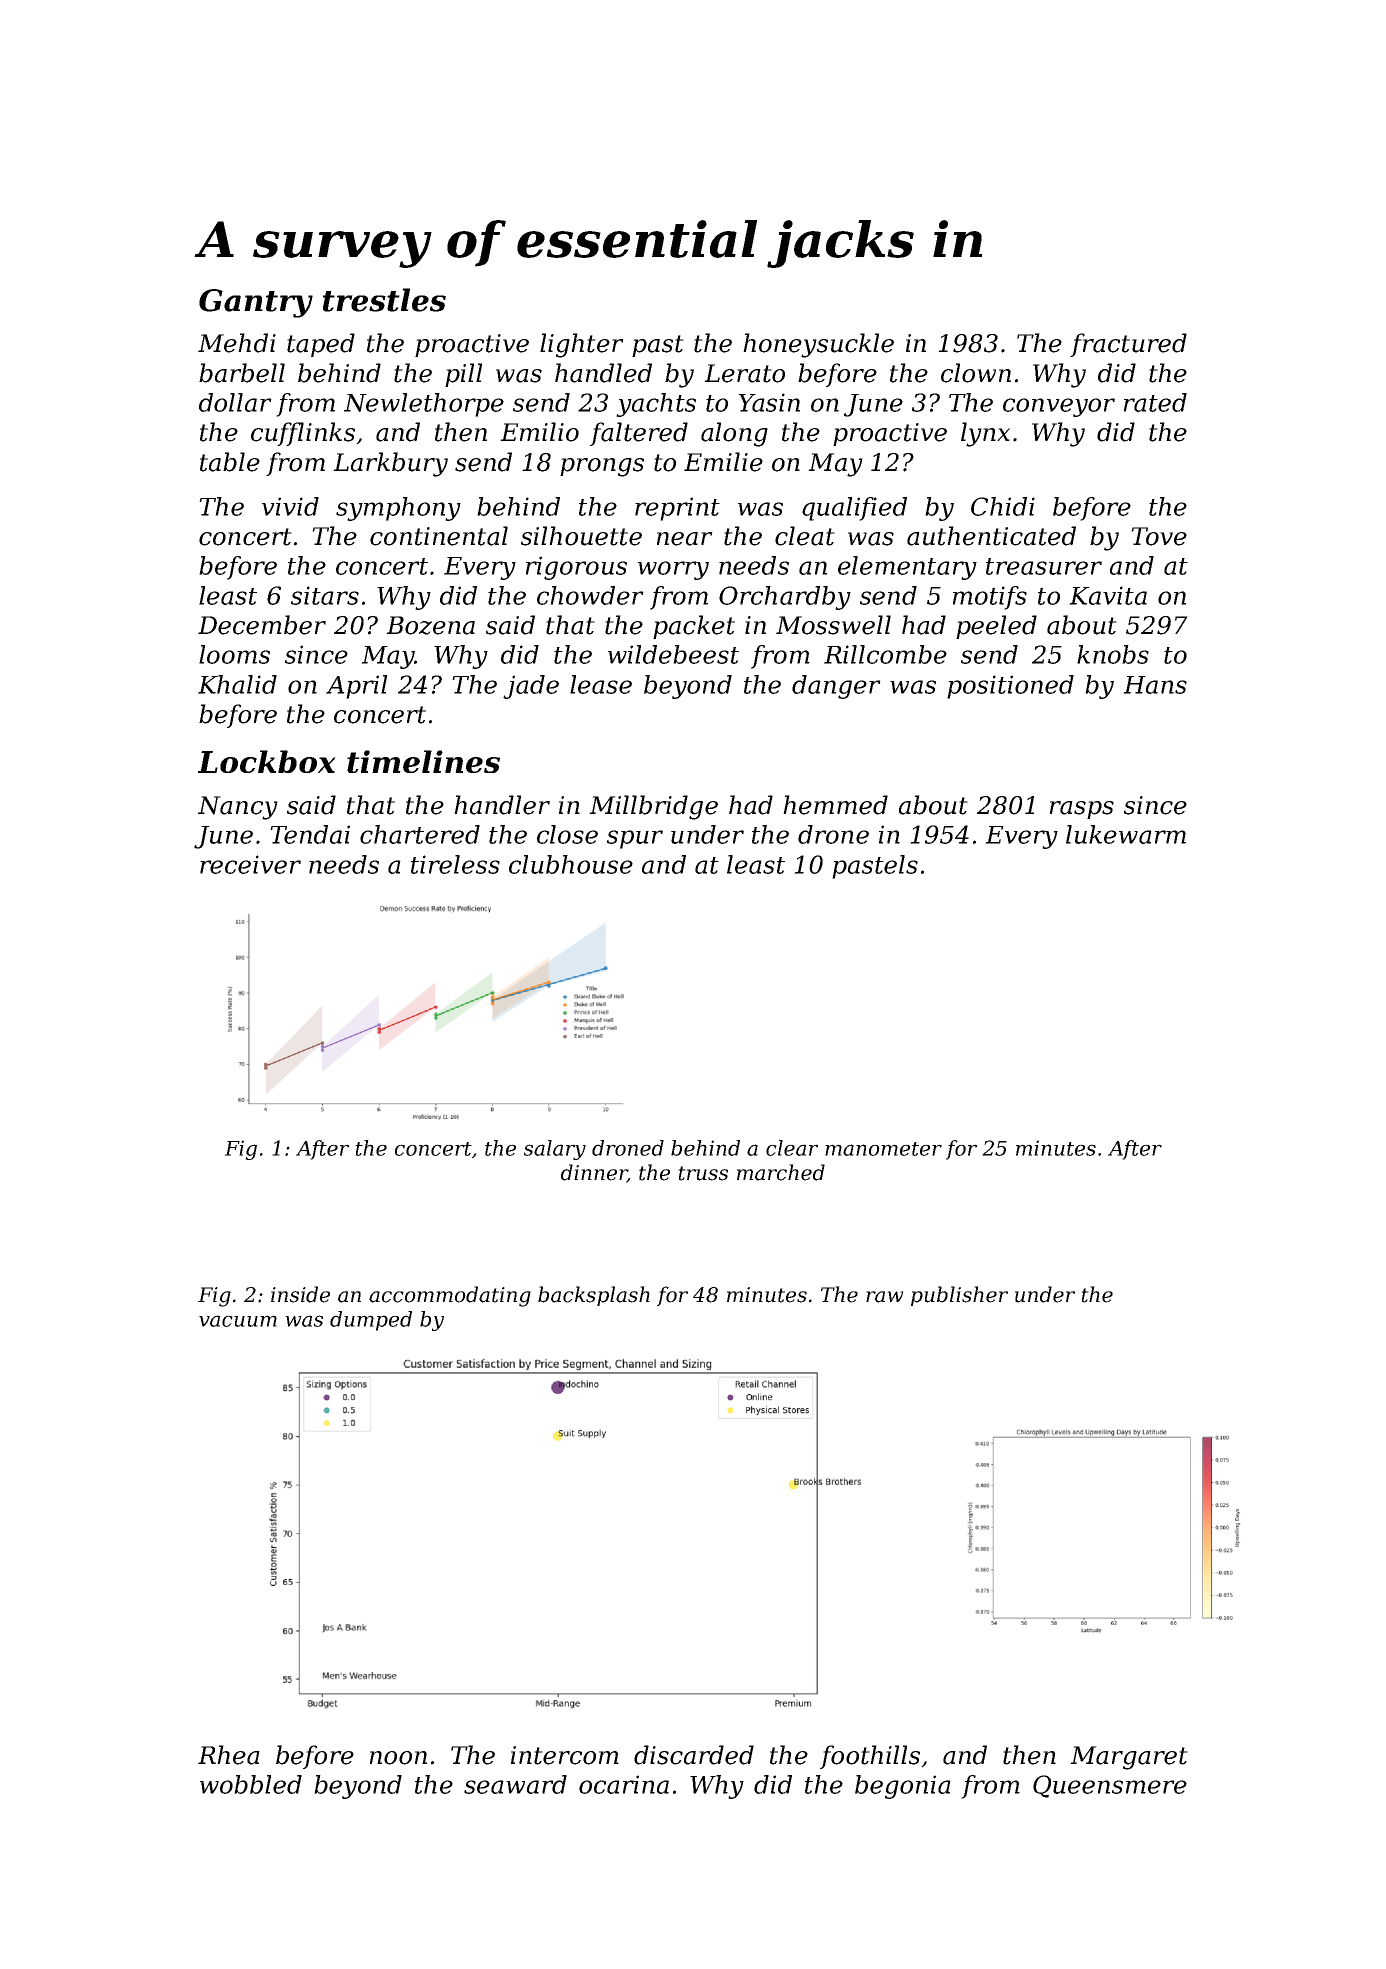 This page has width=1386, height=1969. Describe the element at coordinates (256, 303) in the page. I see `Gantry` at that location.
